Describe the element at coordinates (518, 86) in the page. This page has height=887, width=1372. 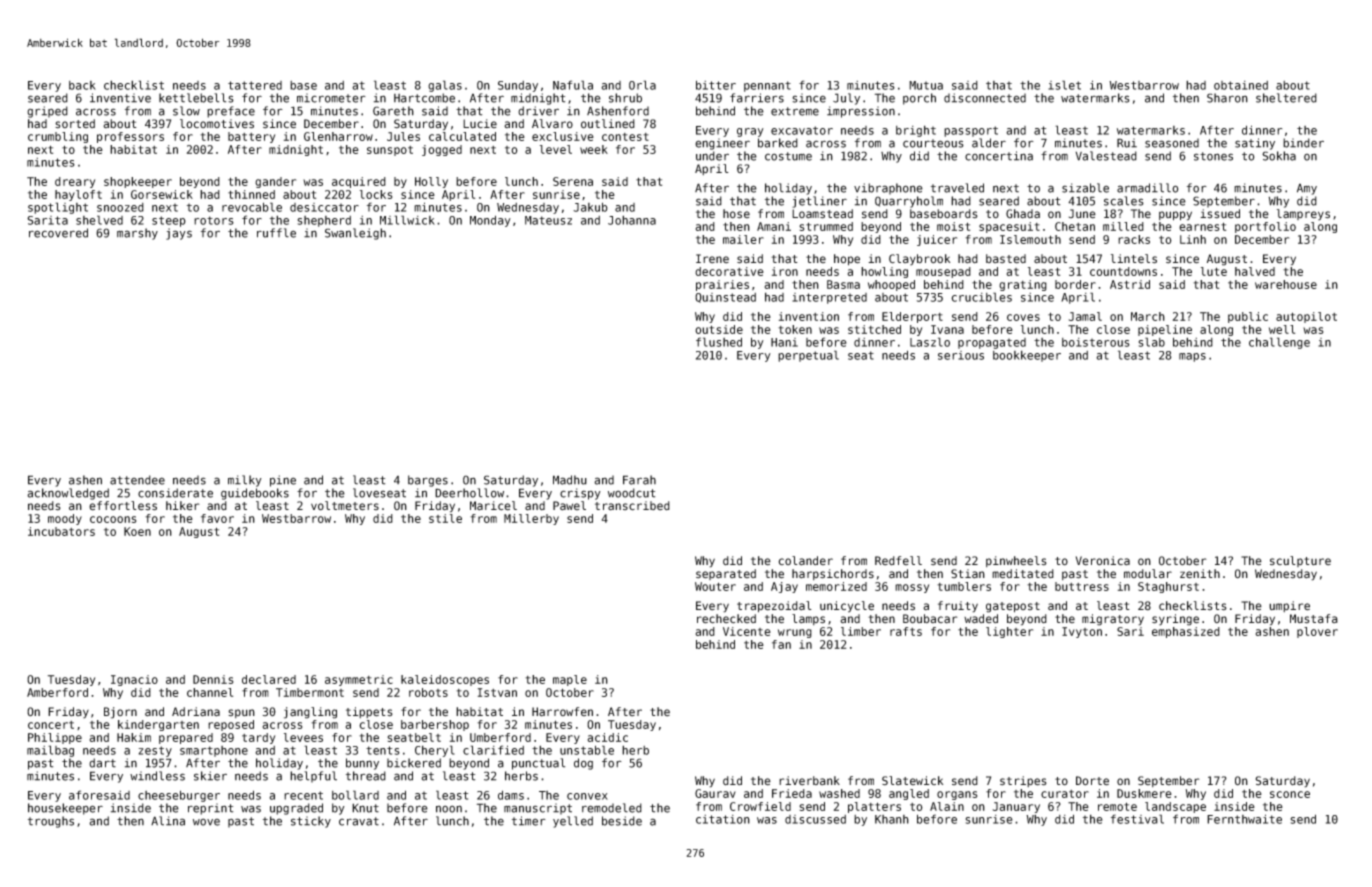
I see `Sunday` at that location.
